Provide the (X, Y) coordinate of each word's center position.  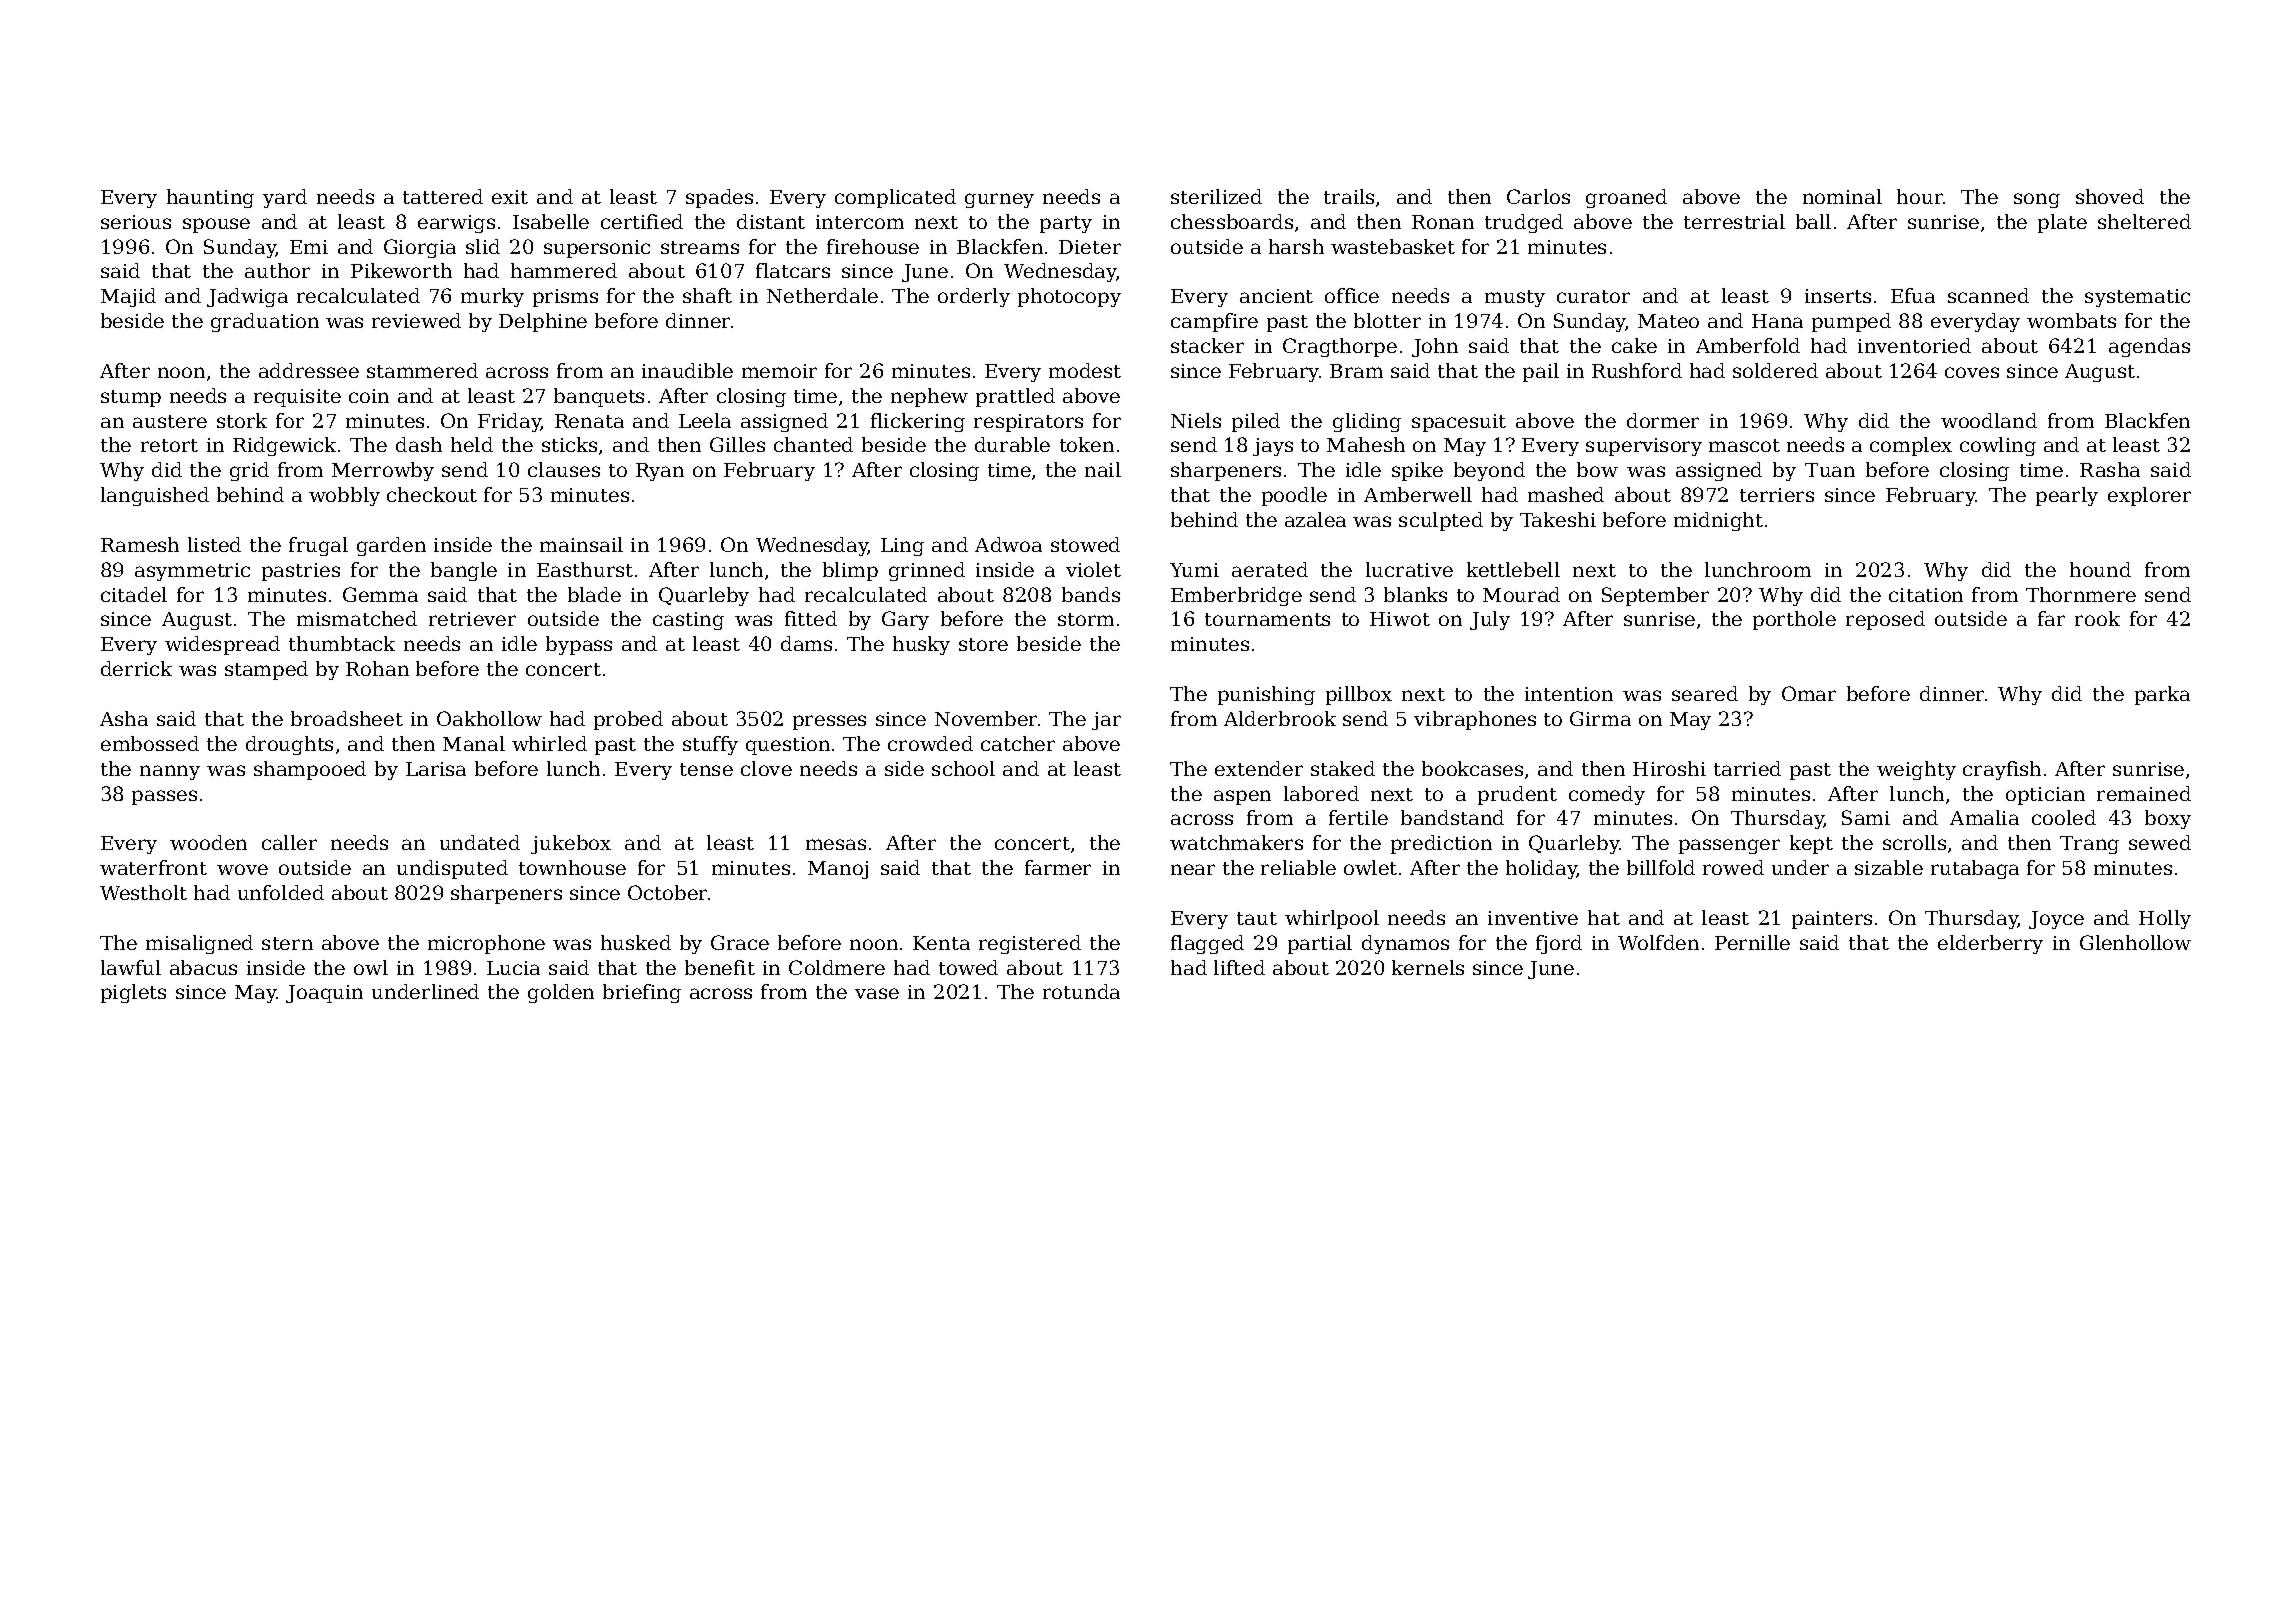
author (277, 270)
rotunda (1081, 991)
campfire (1214, 322)
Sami (1866, 817)
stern (287, 943)
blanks (1415, 594)
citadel (134, 594)
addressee (309, 370)
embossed (150, 743)
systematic (2137, 298)
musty (1515, 298)
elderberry (1990, 944)
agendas (2149, 347)
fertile (1358, 817)
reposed (1885, 620)
